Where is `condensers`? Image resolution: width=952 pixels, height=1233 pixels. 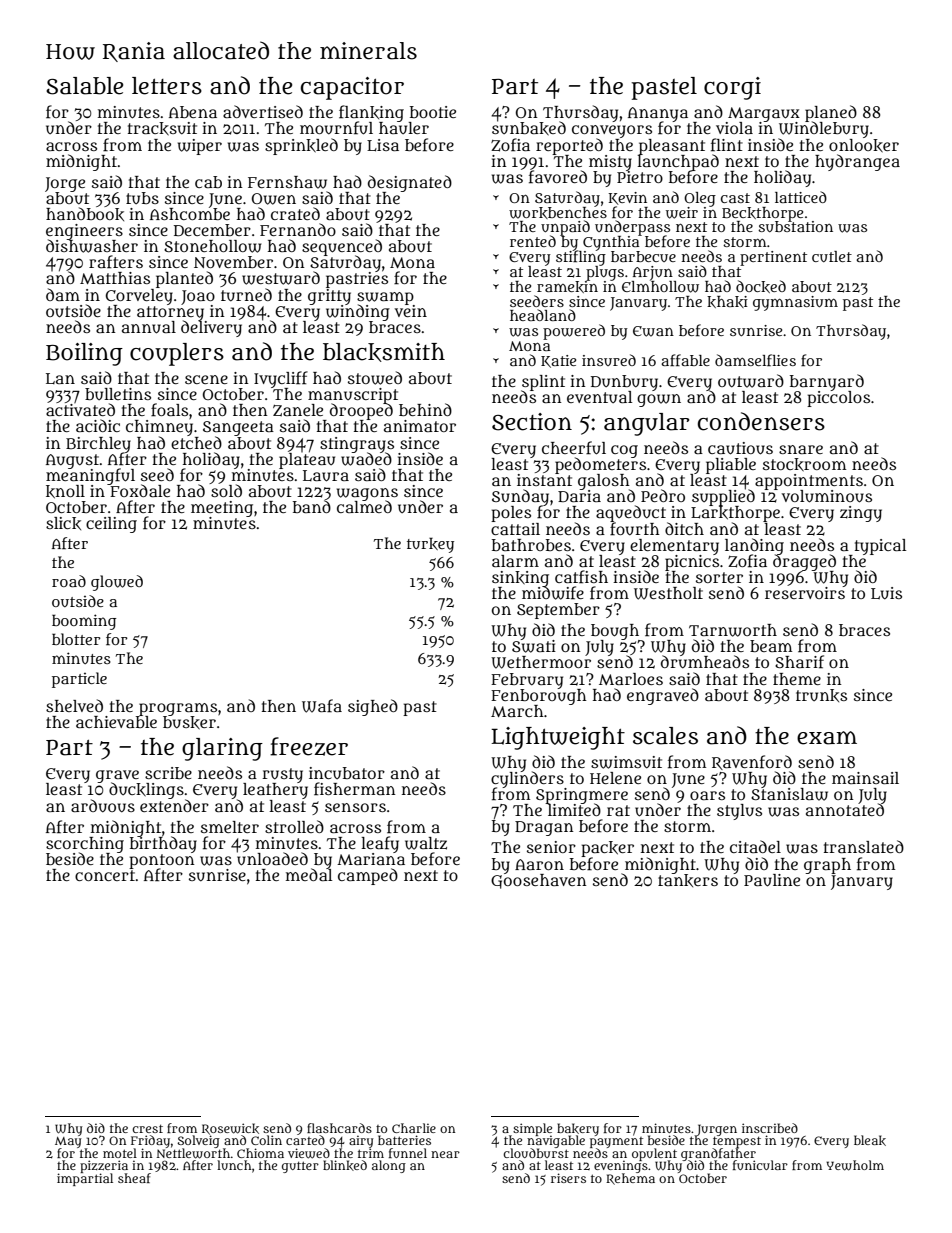
condensers is located at coordinates (761, 421).
